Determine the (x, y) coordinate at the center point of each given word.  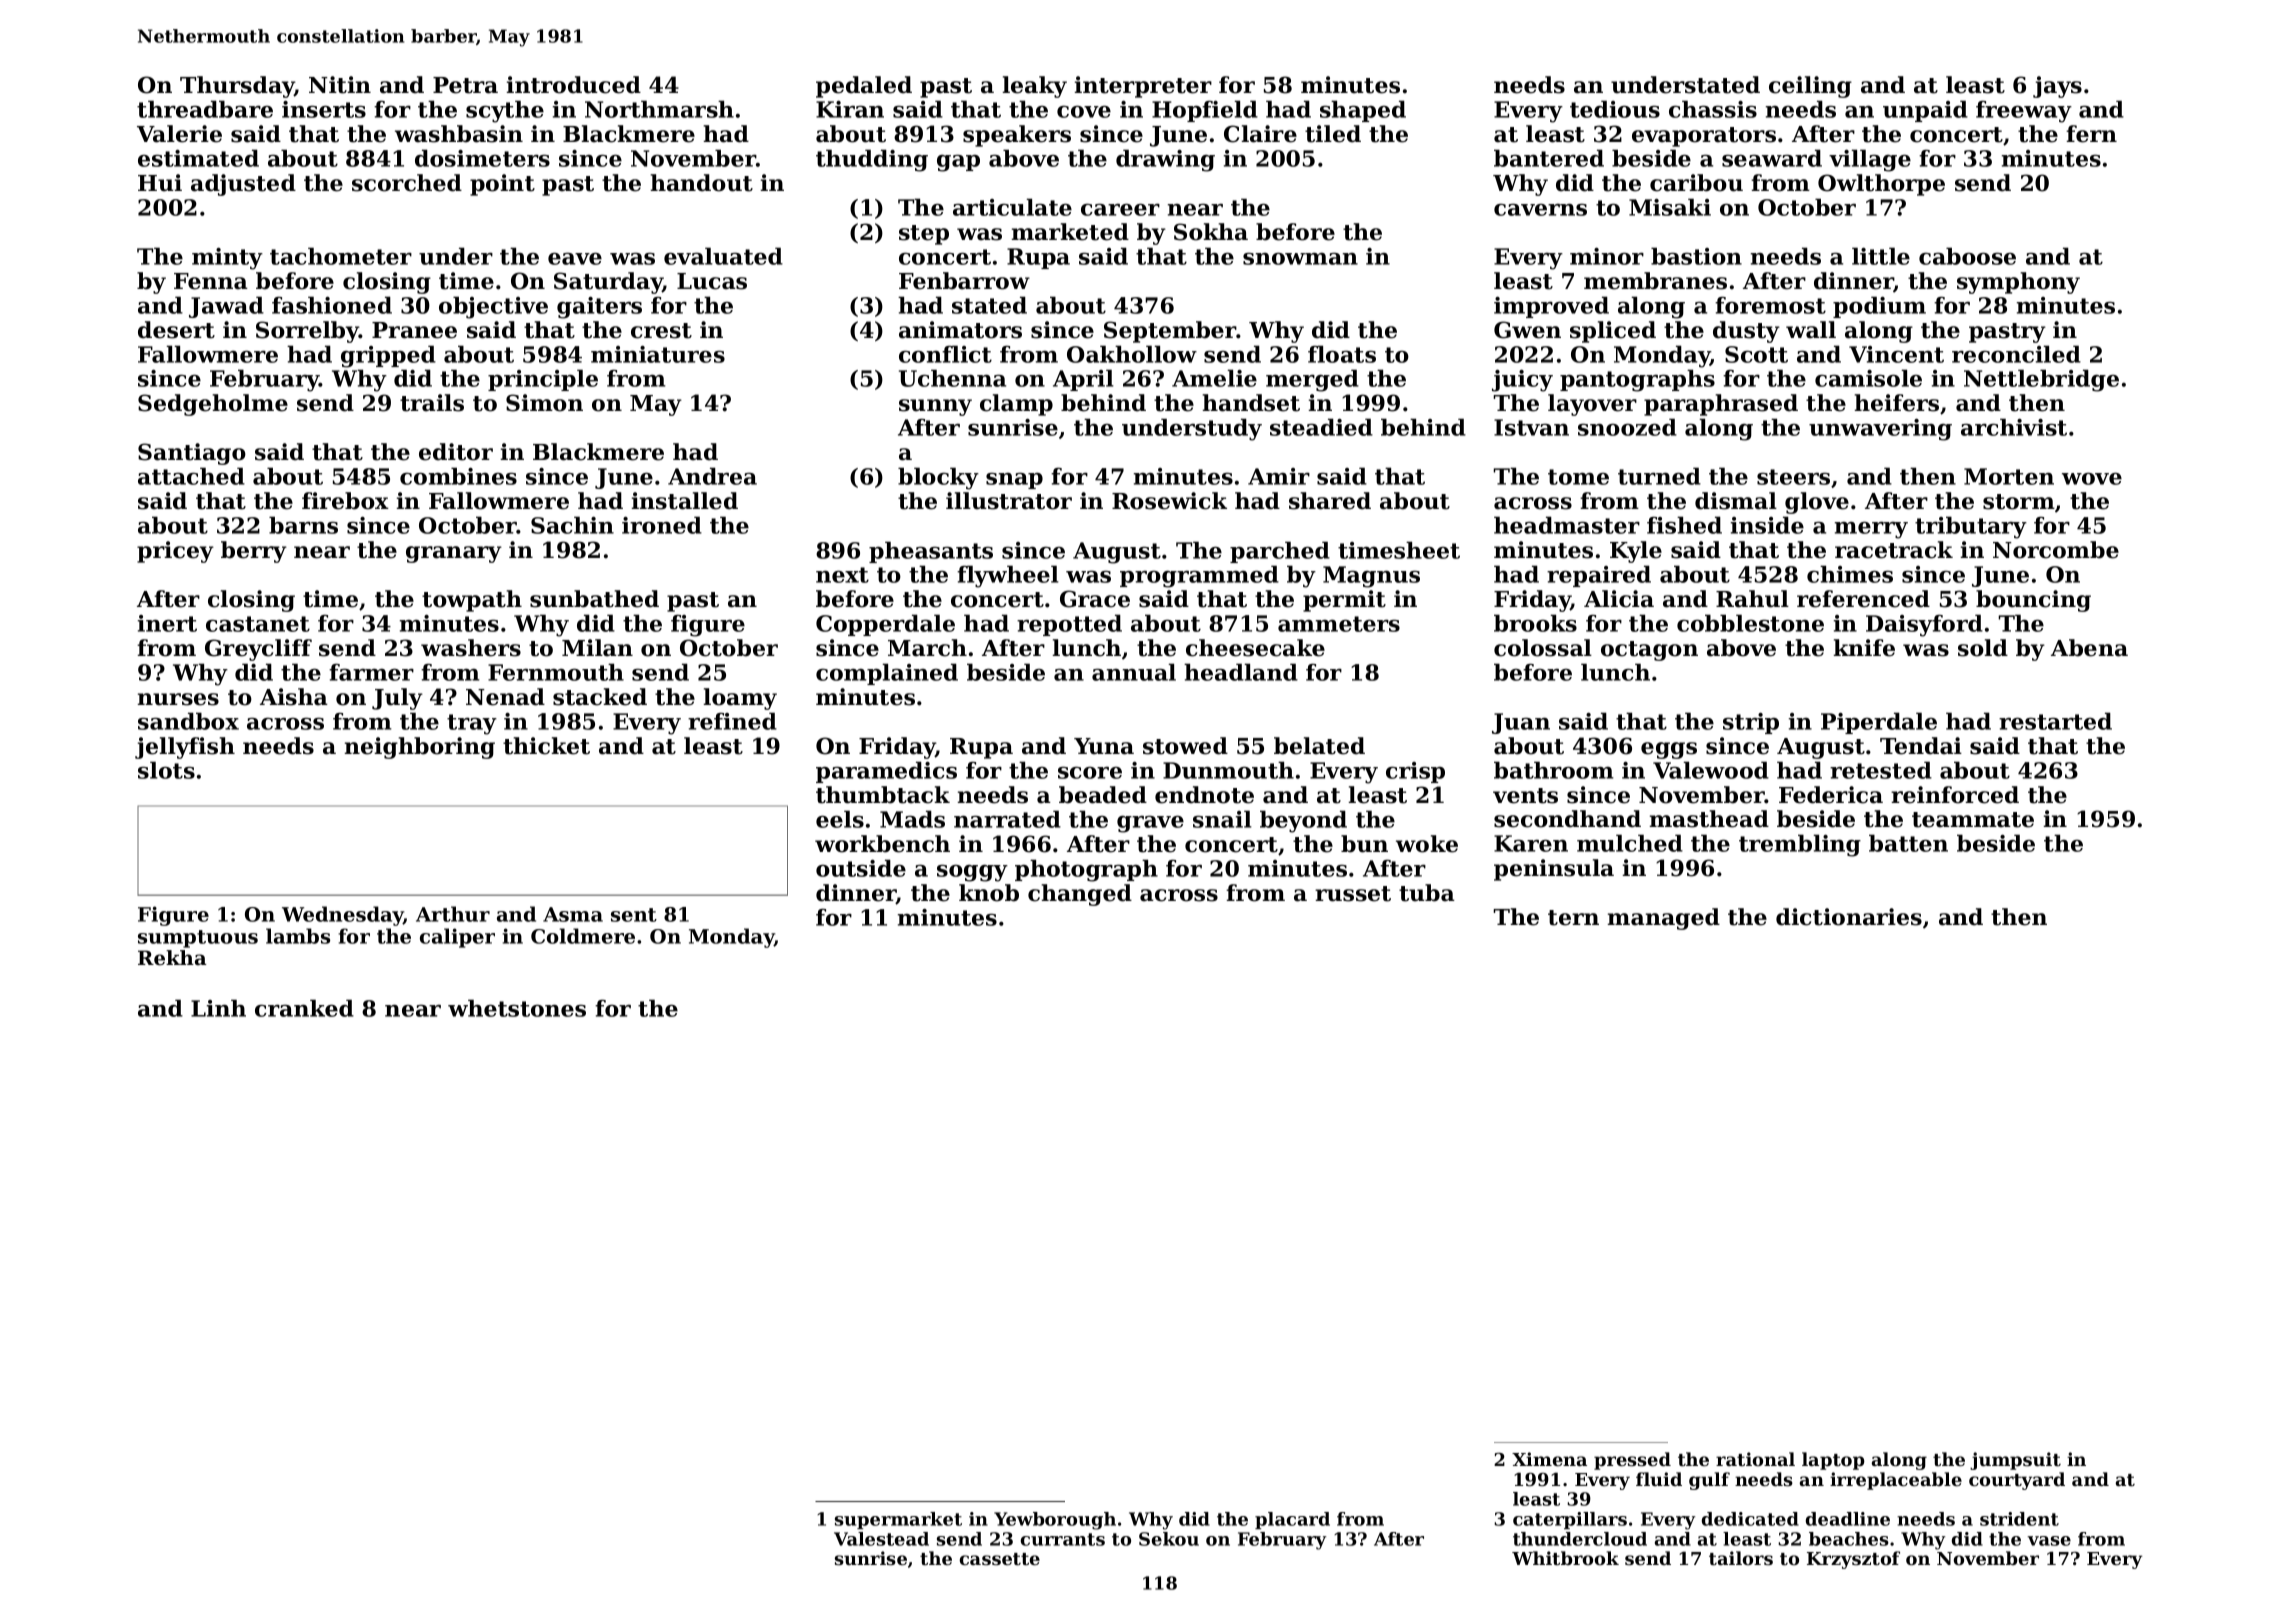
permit (1344, 601)
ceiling (1810, 87)
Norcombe (2056, 550)
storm (2019, 502)
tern (1573, 918)
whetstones (517, 1008)
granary (454, 554)
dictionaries (1849, 917)
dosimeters (482, 158)
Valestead (881, 1539)
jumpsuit (2015, 1461)
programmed (1199, 576)
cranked (304, 1008)
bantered (1549, 158)
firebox (345, 501)
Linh (218, 1008)
